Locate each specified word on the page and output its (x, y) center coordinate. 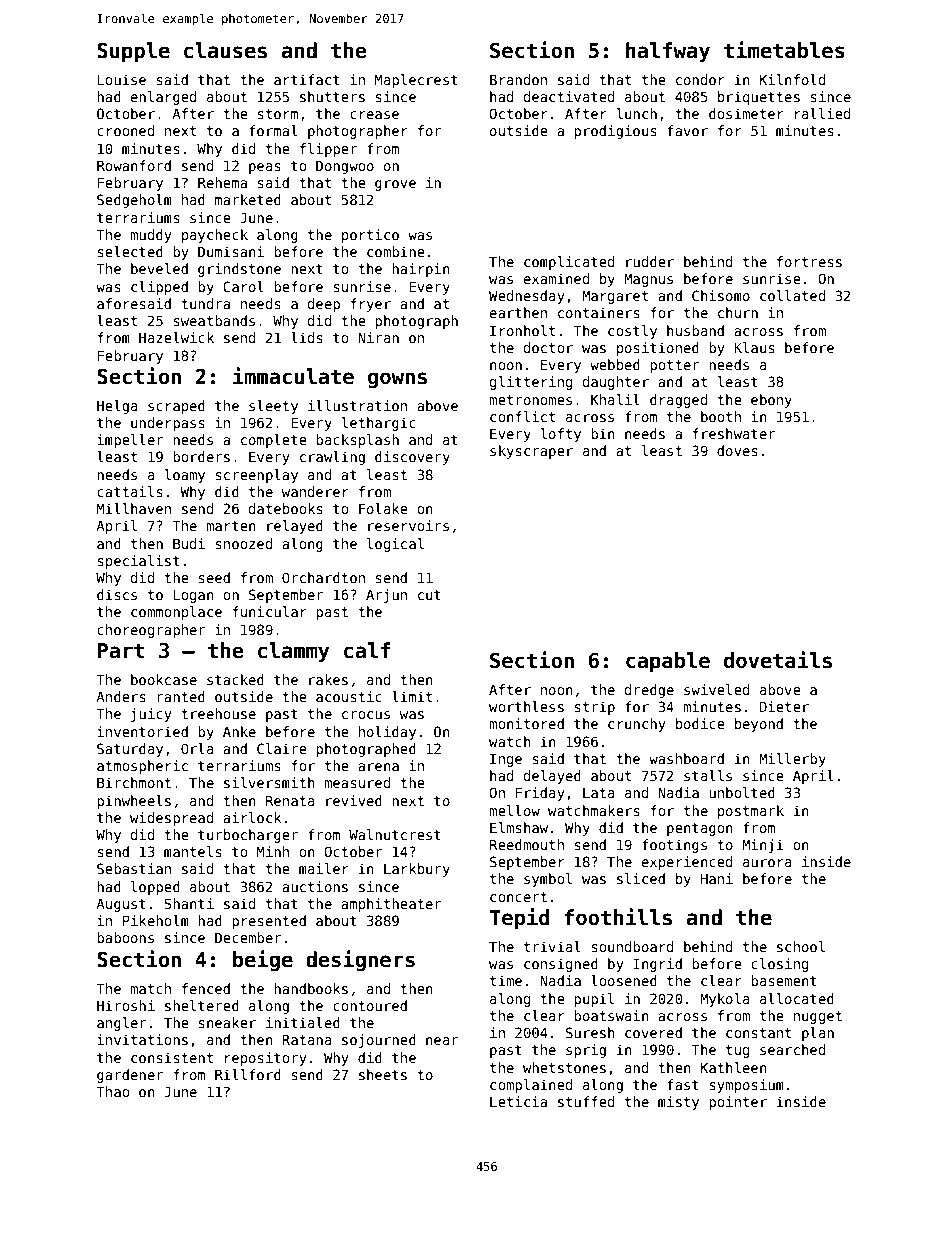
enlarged (163, 98)
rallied (822, 113)
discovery (412, 458)
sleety (273, 407)
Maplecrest (416, 81)
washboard (686, 758)
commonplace (176, 613)
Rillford (248, 1074)
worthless (526, 706)
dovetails (778, 660)
